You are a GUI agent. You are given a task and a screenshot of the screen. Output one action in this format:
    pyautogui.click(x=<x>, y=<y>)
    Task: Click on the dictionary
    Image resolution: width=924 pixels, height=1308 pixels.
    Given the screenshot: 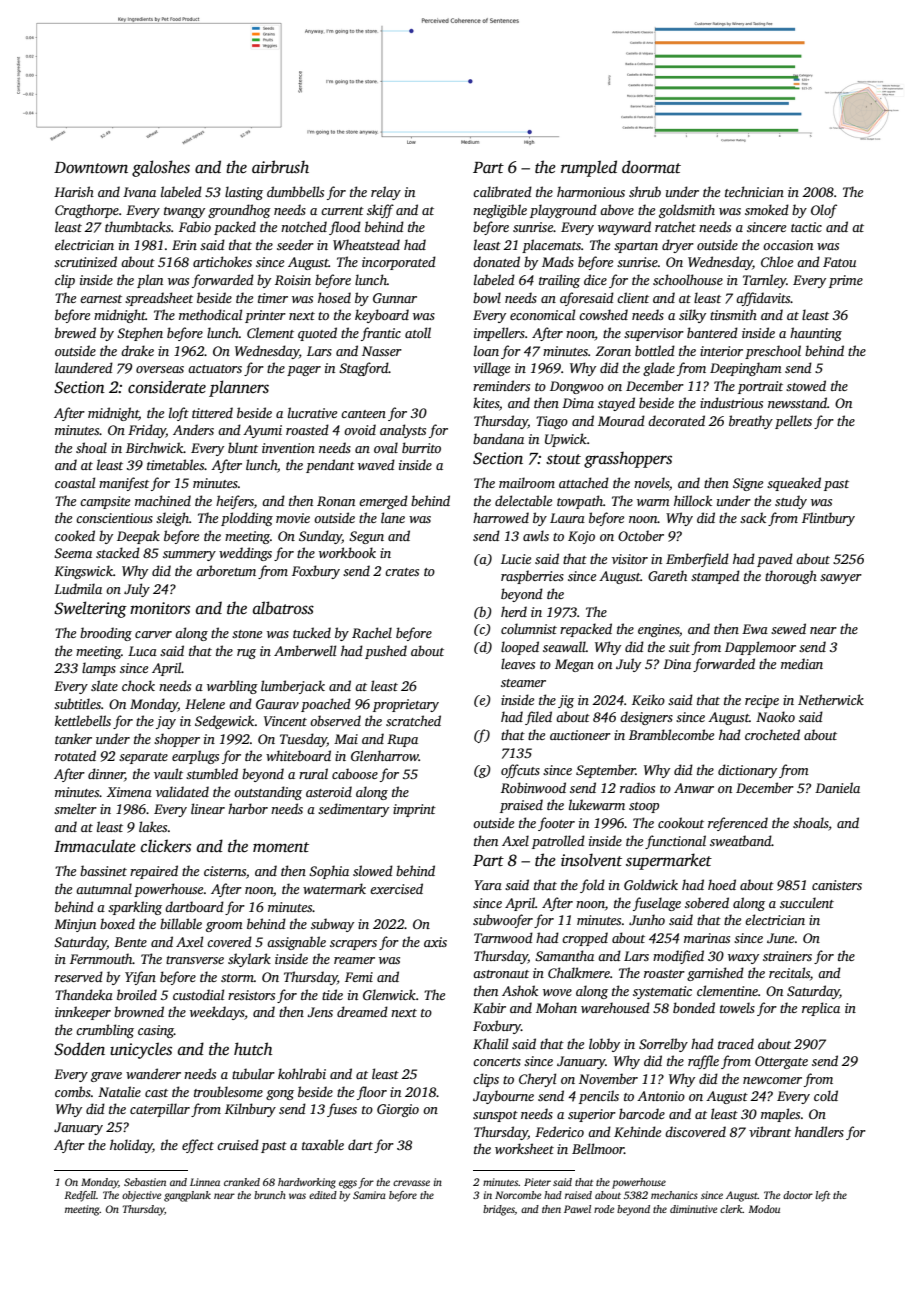 What is the action you would take?
    pyautogui.click(x=747, y=771)
